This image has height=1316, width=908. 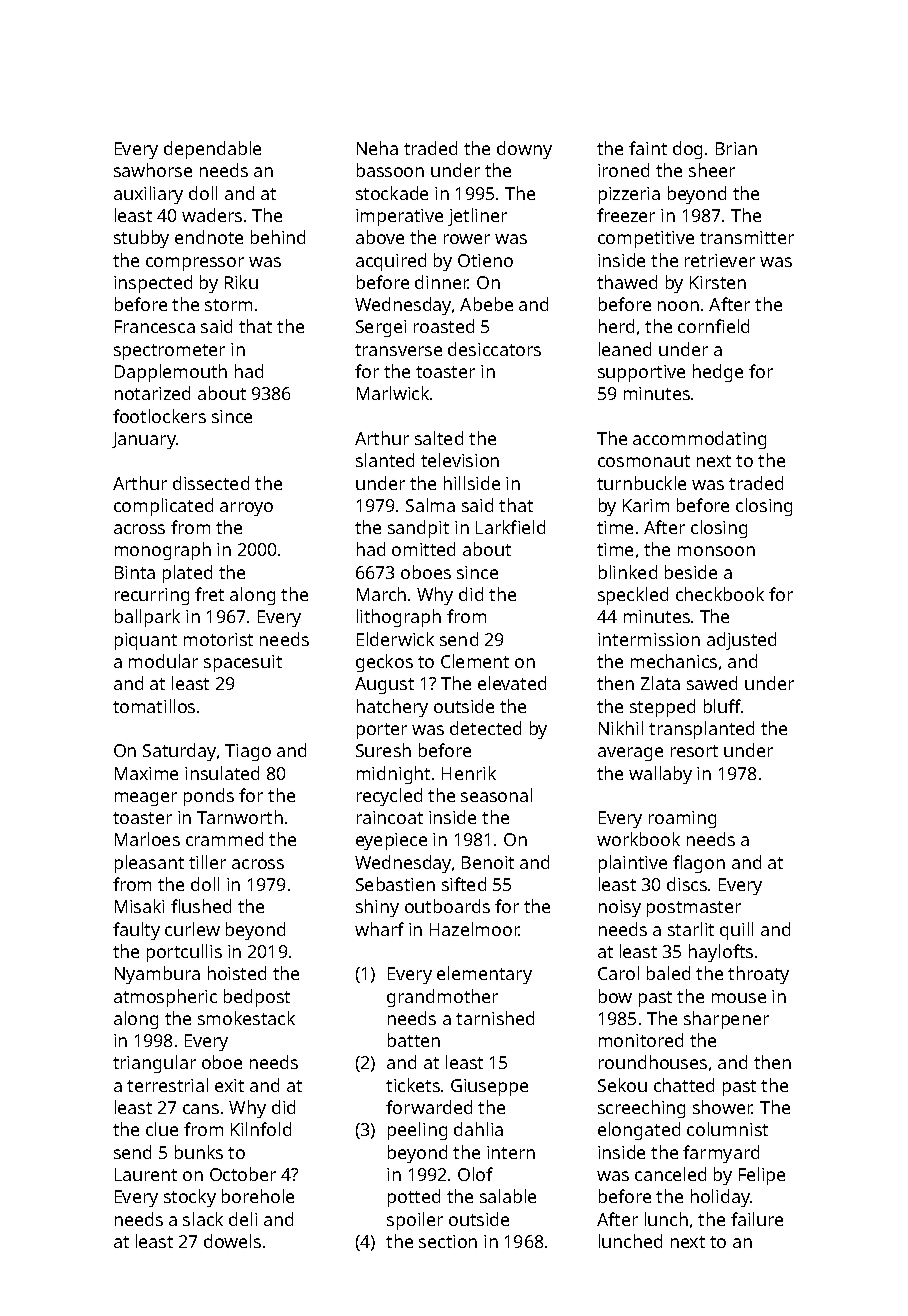 What do you see at coordinates (524, 150) in the image?
I see `downy` at bounding box center [524, 150].
